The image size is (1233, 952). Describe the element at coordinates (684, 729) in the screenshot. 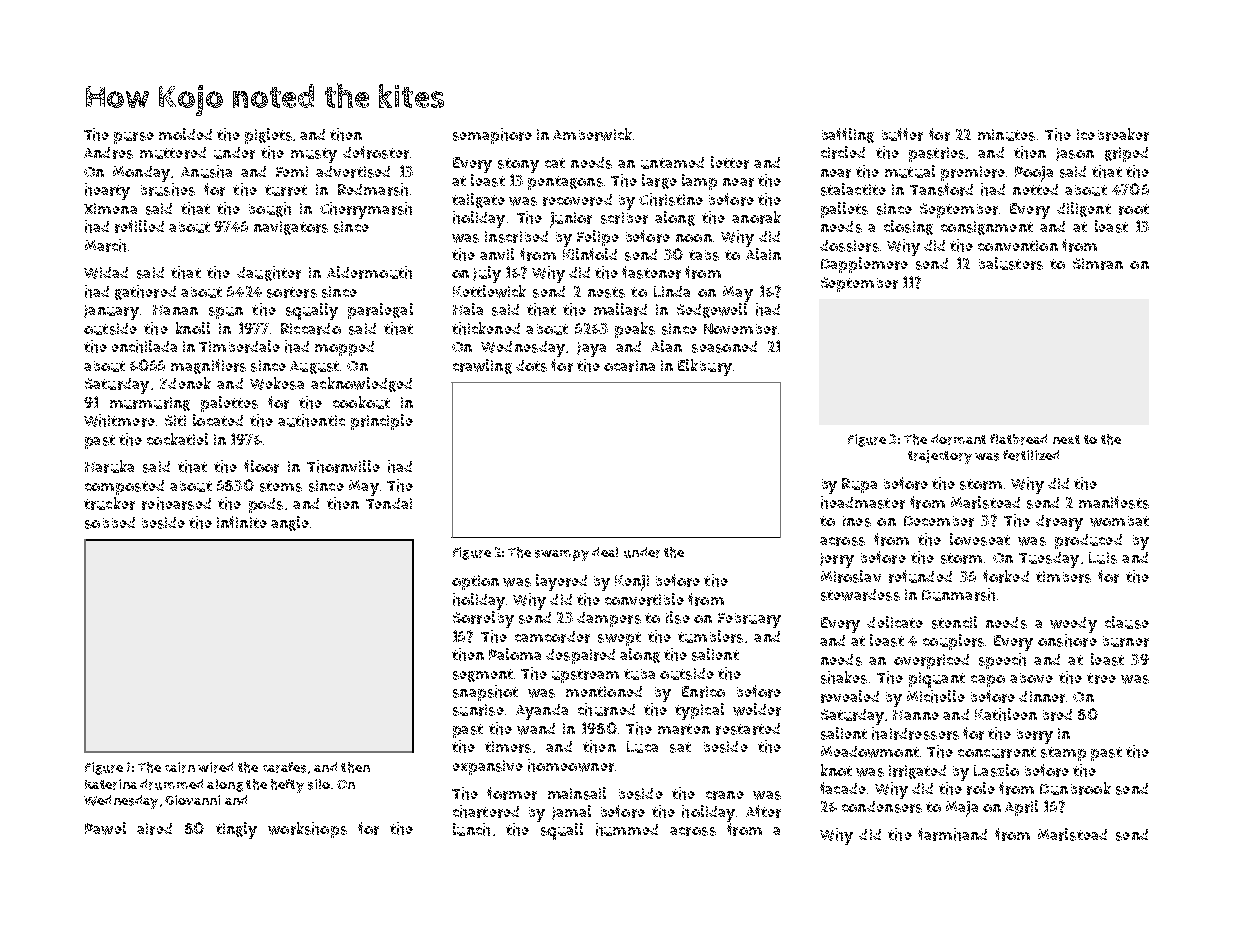

I see `marten` at that location.
